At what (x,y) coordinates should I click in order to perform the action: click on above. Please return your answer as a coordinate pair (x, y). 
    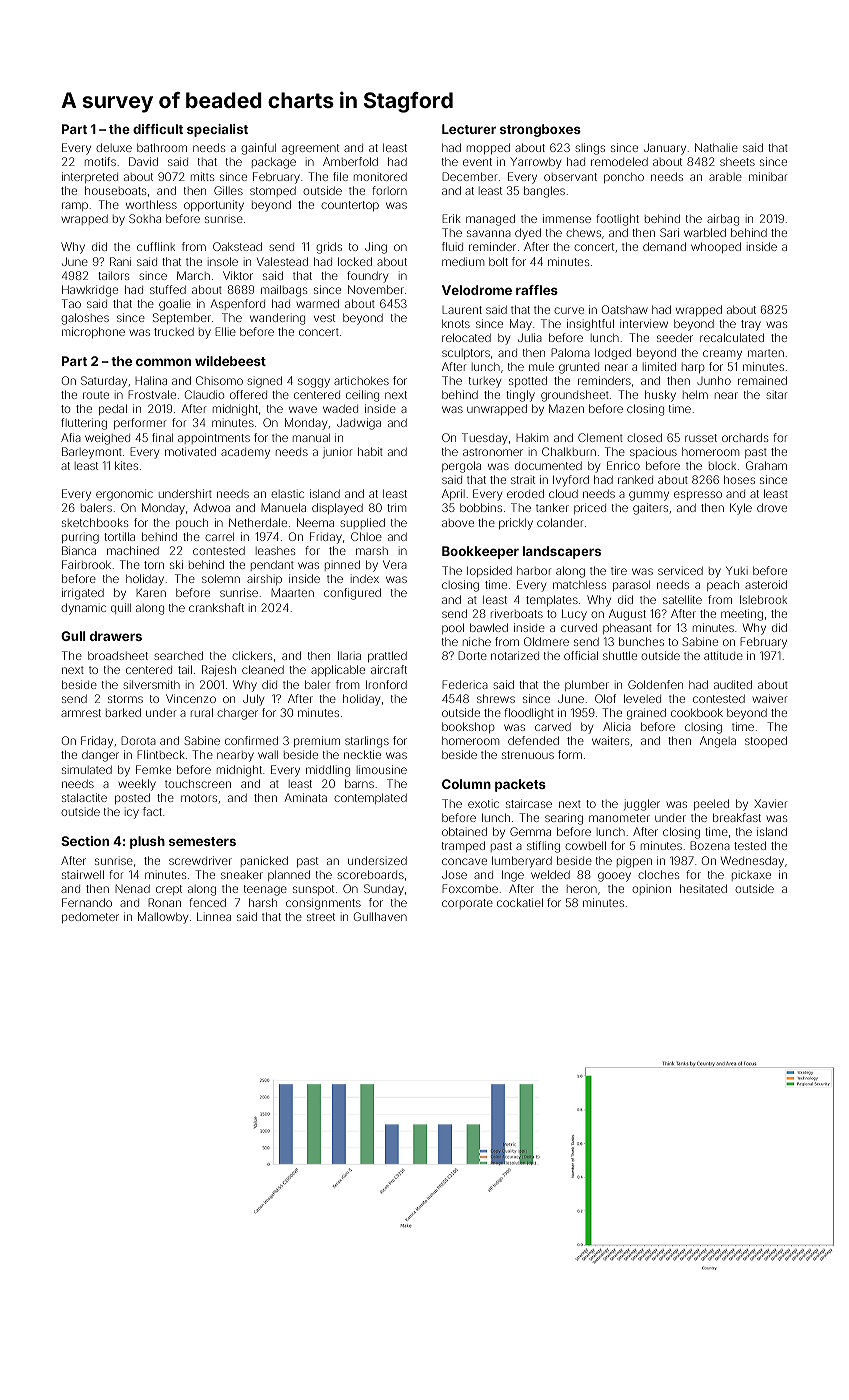
    Looking at the image, I should click on (458, 523).
